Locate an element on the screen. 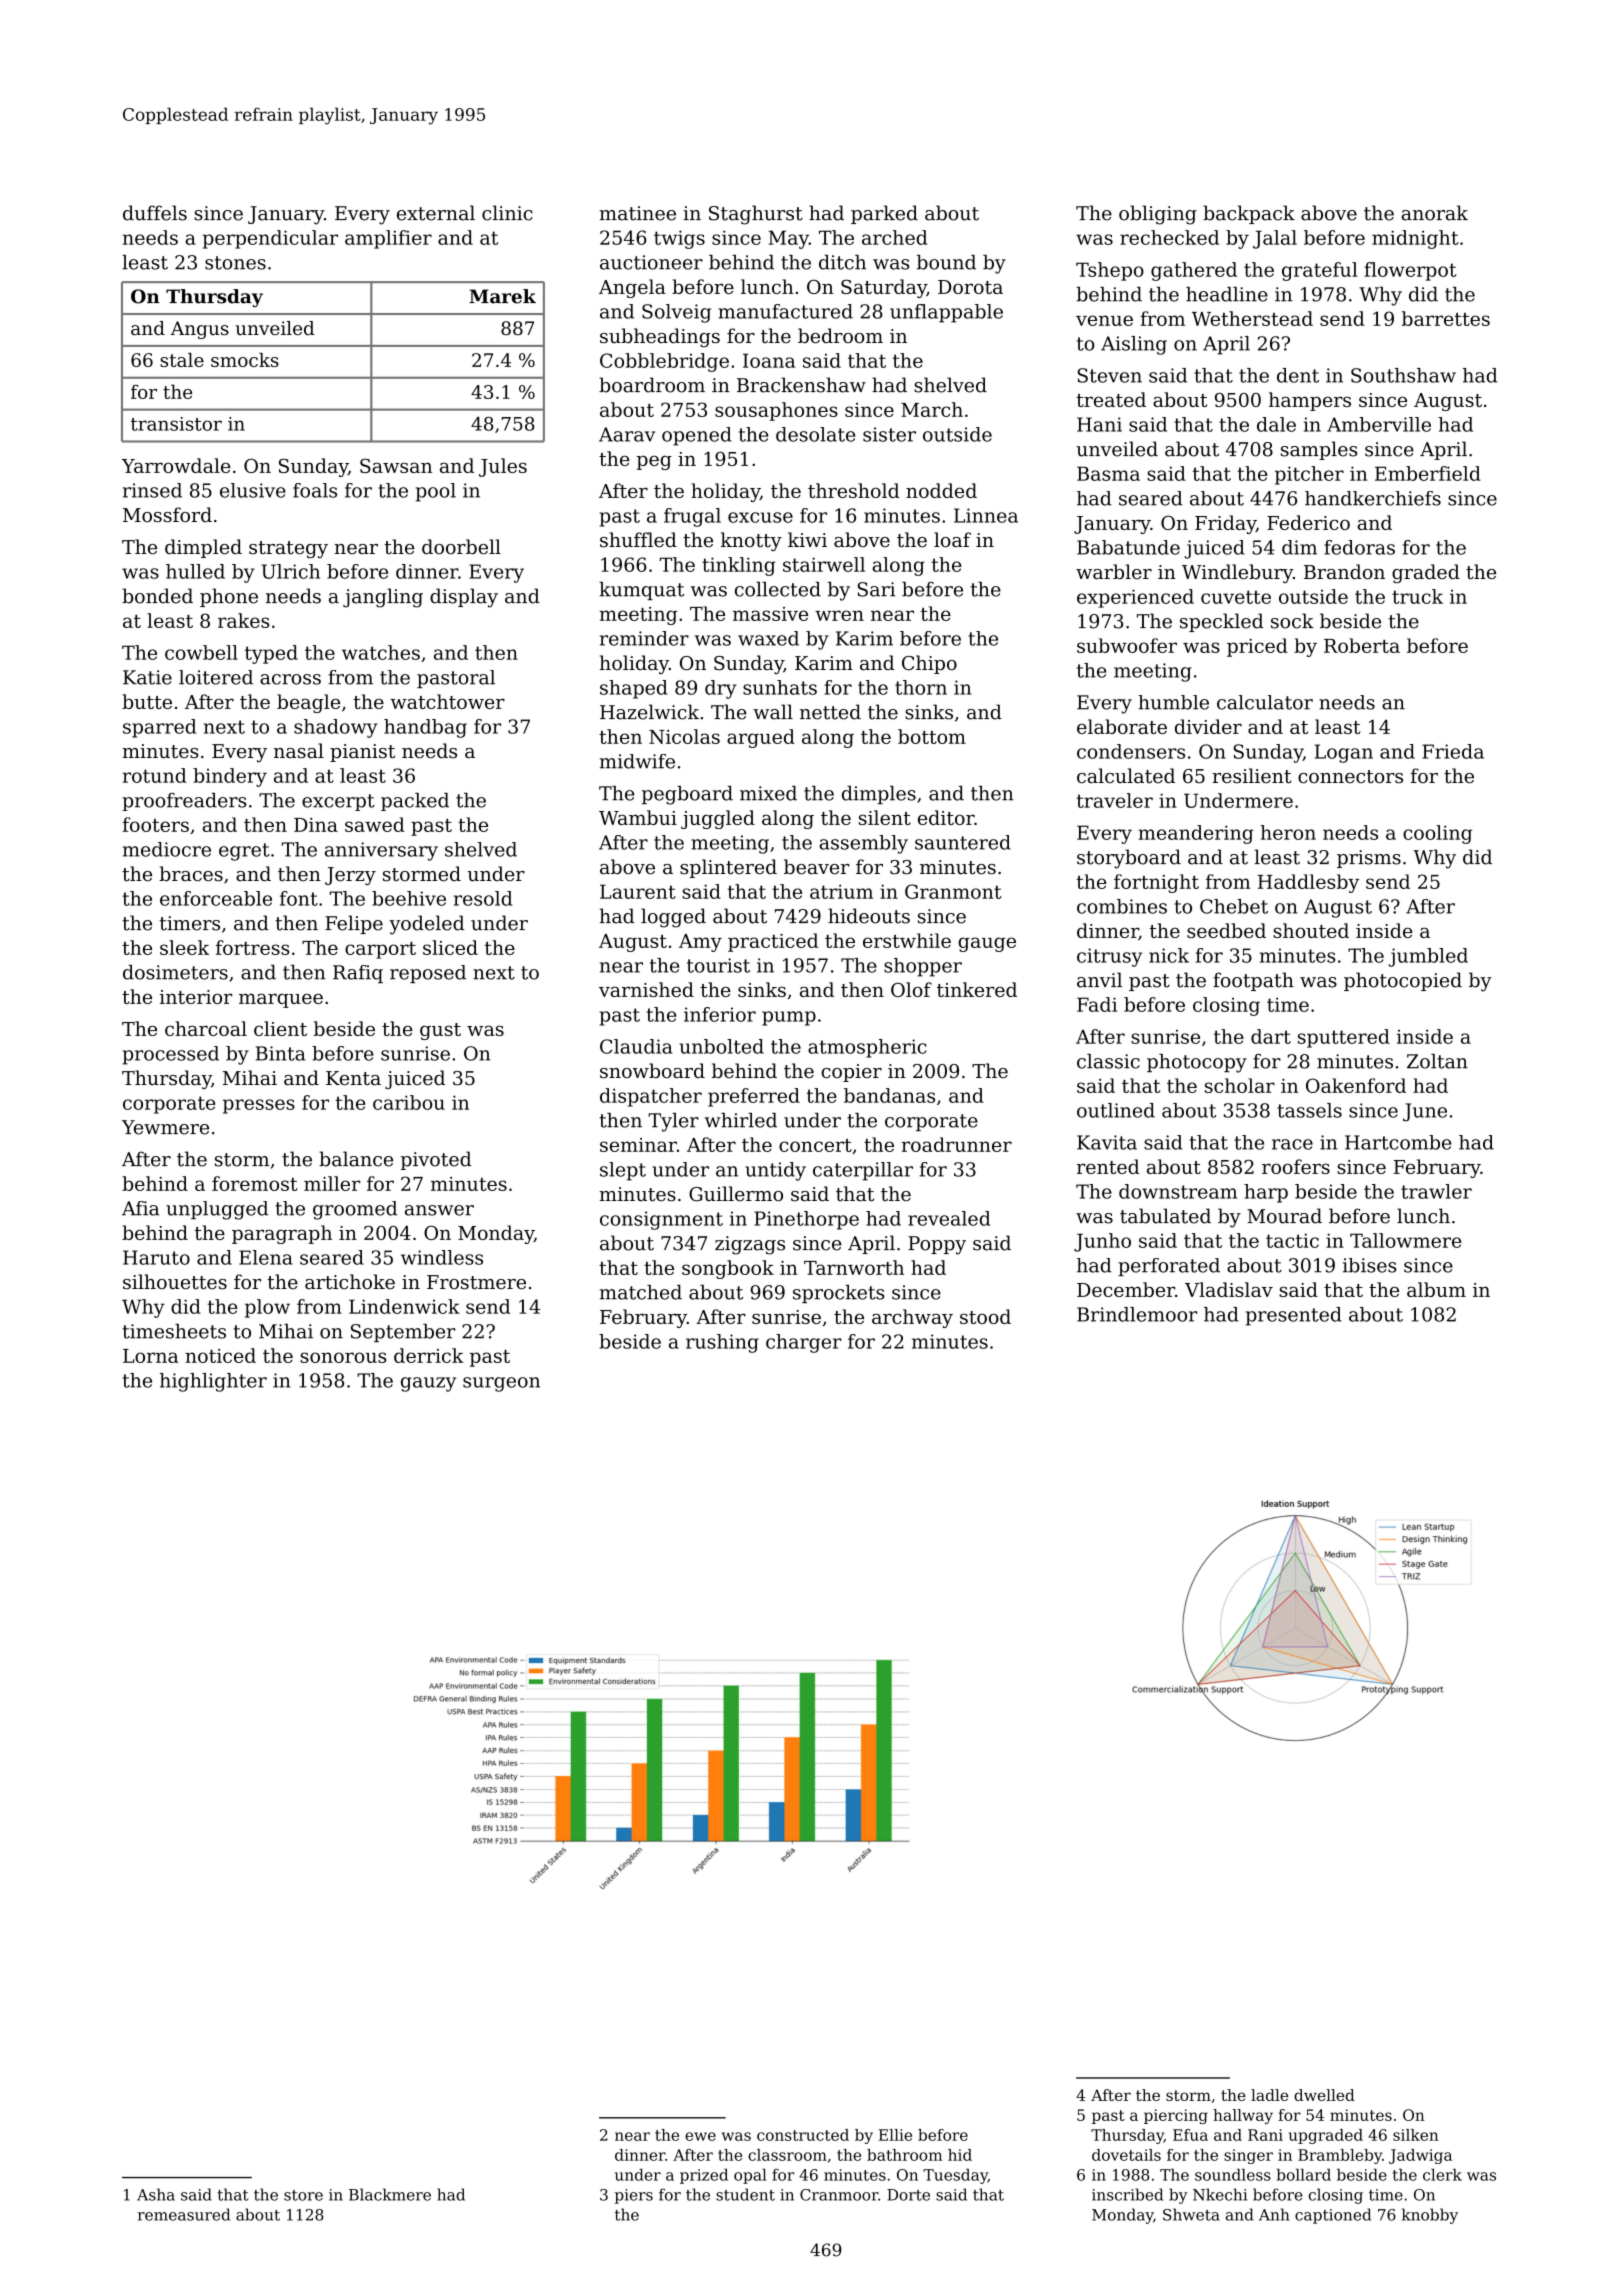  perpendicular is located at coordinates (270, 239).
